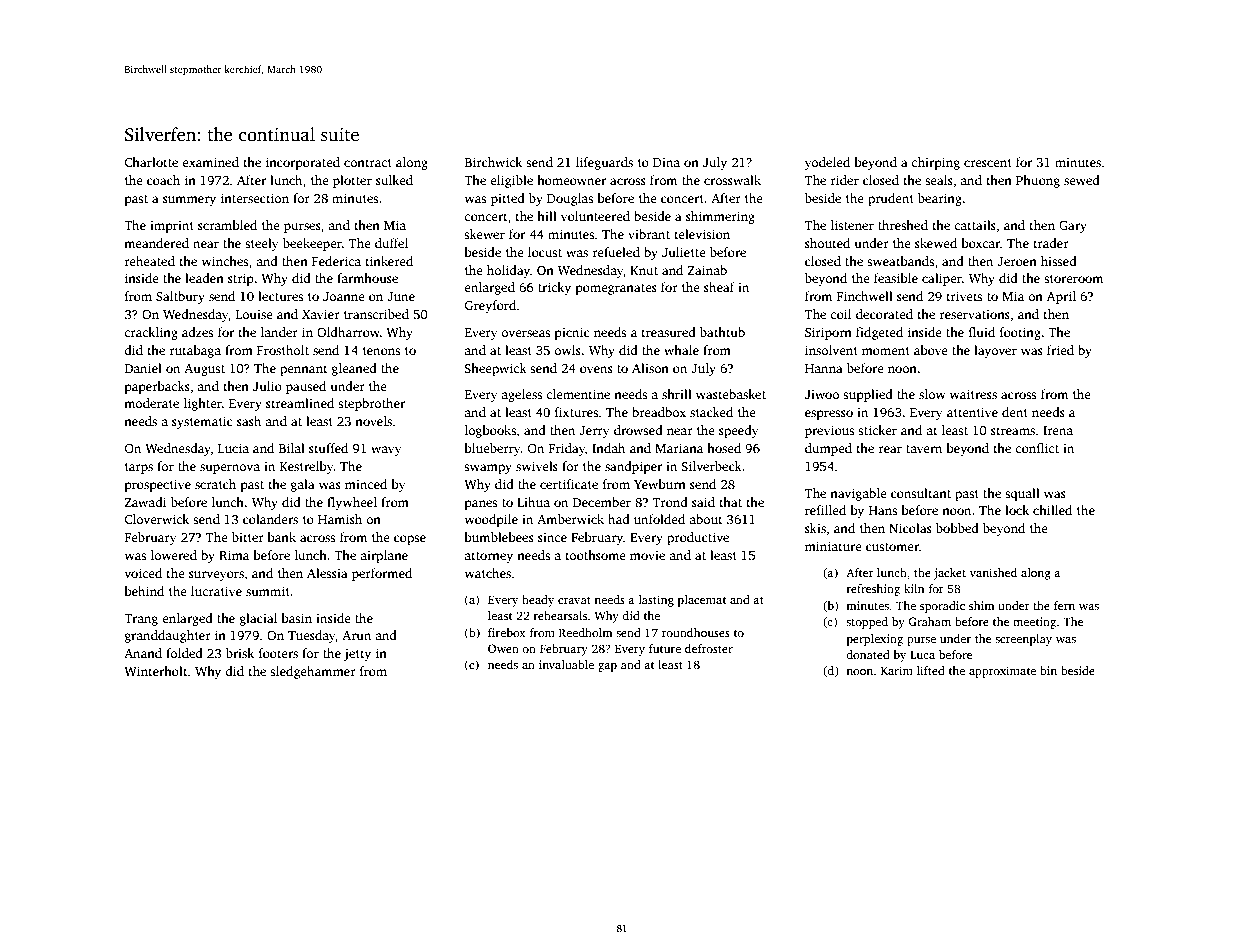 This image has height=952, width=1233. Describe the element at coordinates (988, 163) in the image. I see `crescent` at that location.
